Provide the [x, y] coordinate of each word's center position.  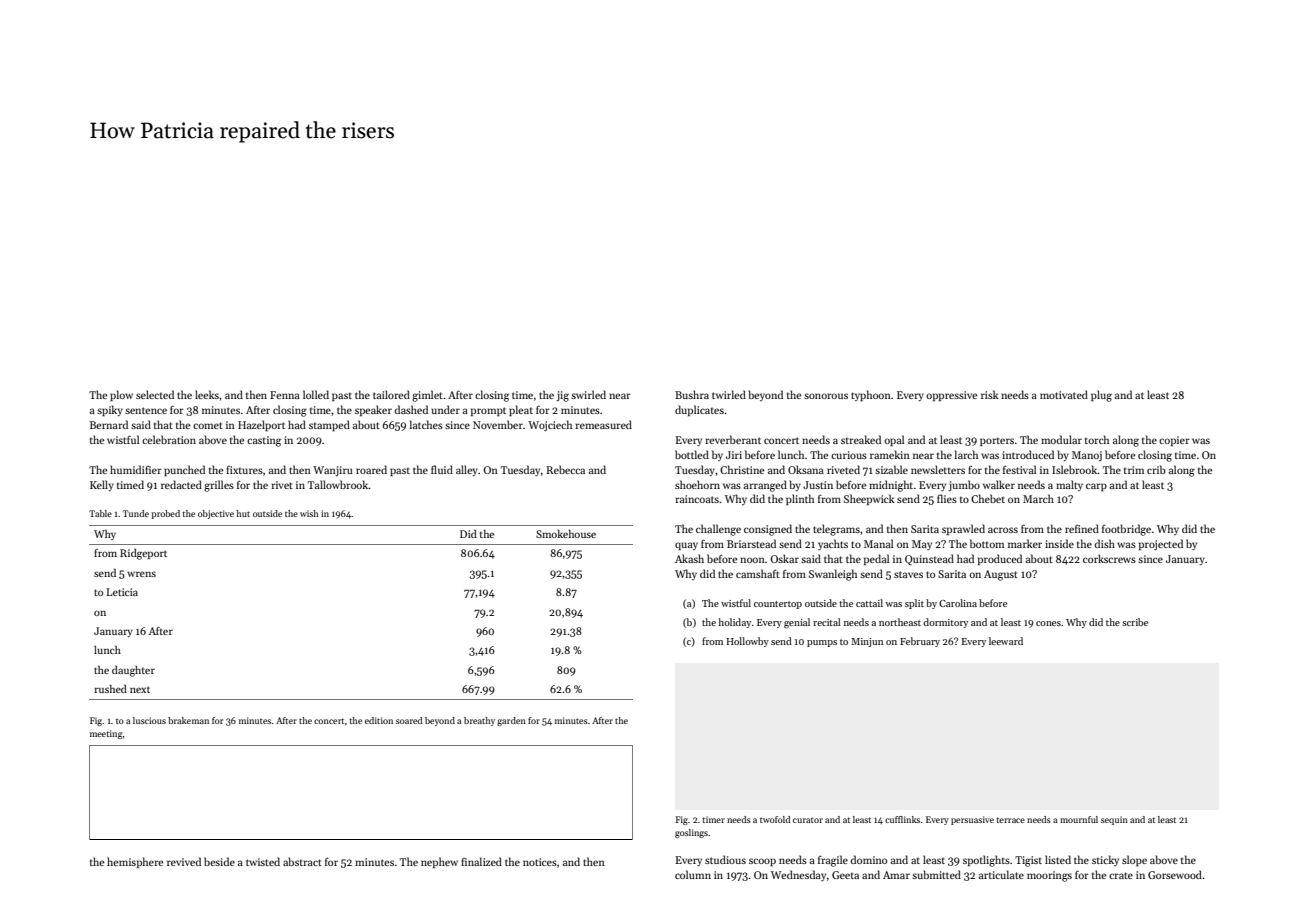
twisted [263, 861]
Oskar [785, 558]
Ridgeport [143, 554]
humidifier [136, 469]
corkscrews [1109, 558]
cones [1048, 623]
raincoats [697, 499]
